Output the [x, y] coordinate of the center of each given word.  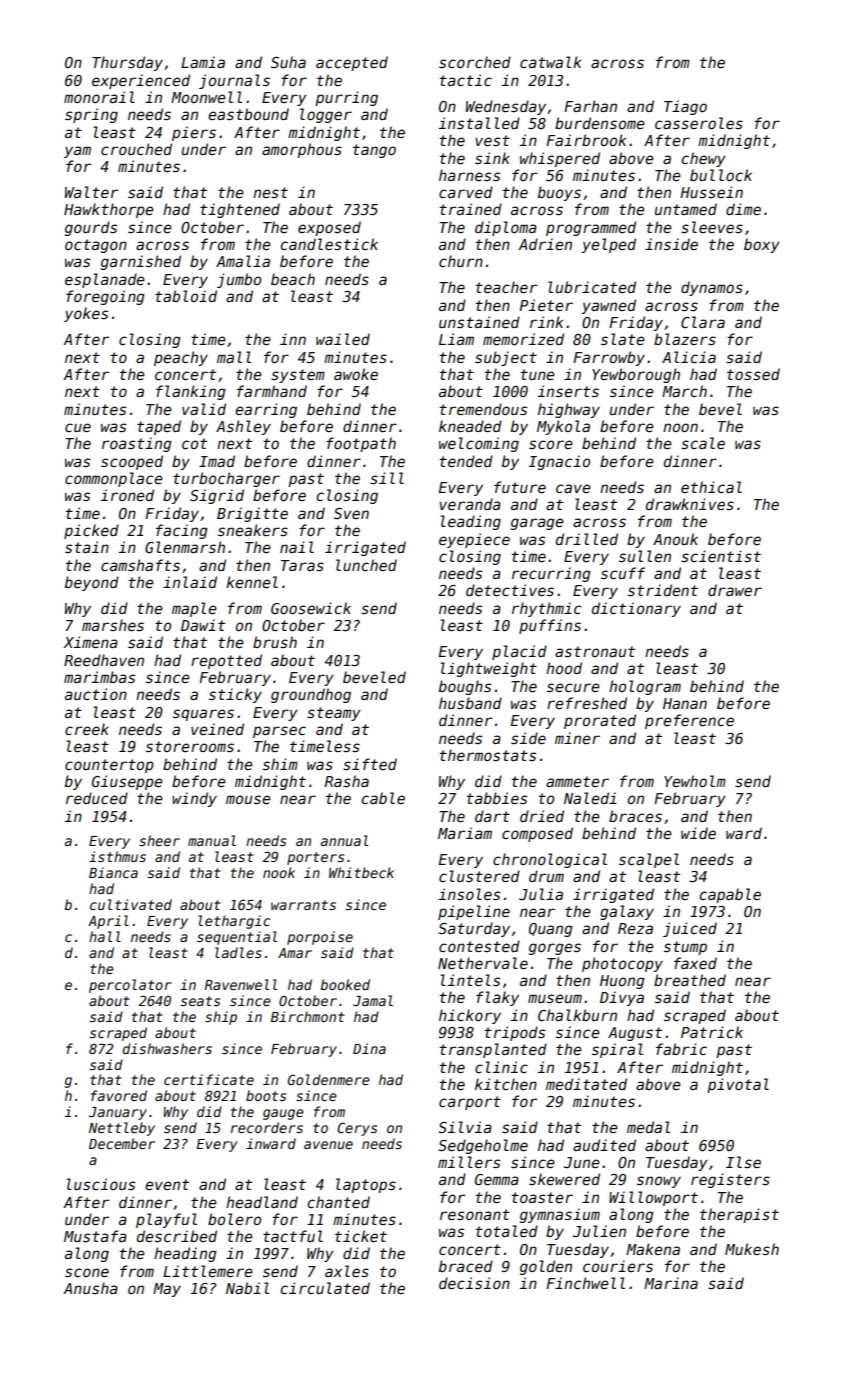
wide [698, 833]
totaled [507, 1231]
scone [87, 1272]
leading [470, 522]
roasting [137, 444]
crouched [136, 149]
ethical [711, 487]
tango [374, 151]
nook [279, 872]
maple [194, 609]
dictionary [636, 609]
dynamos [712, 288]
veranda [470, 504]
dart [492, 816]
